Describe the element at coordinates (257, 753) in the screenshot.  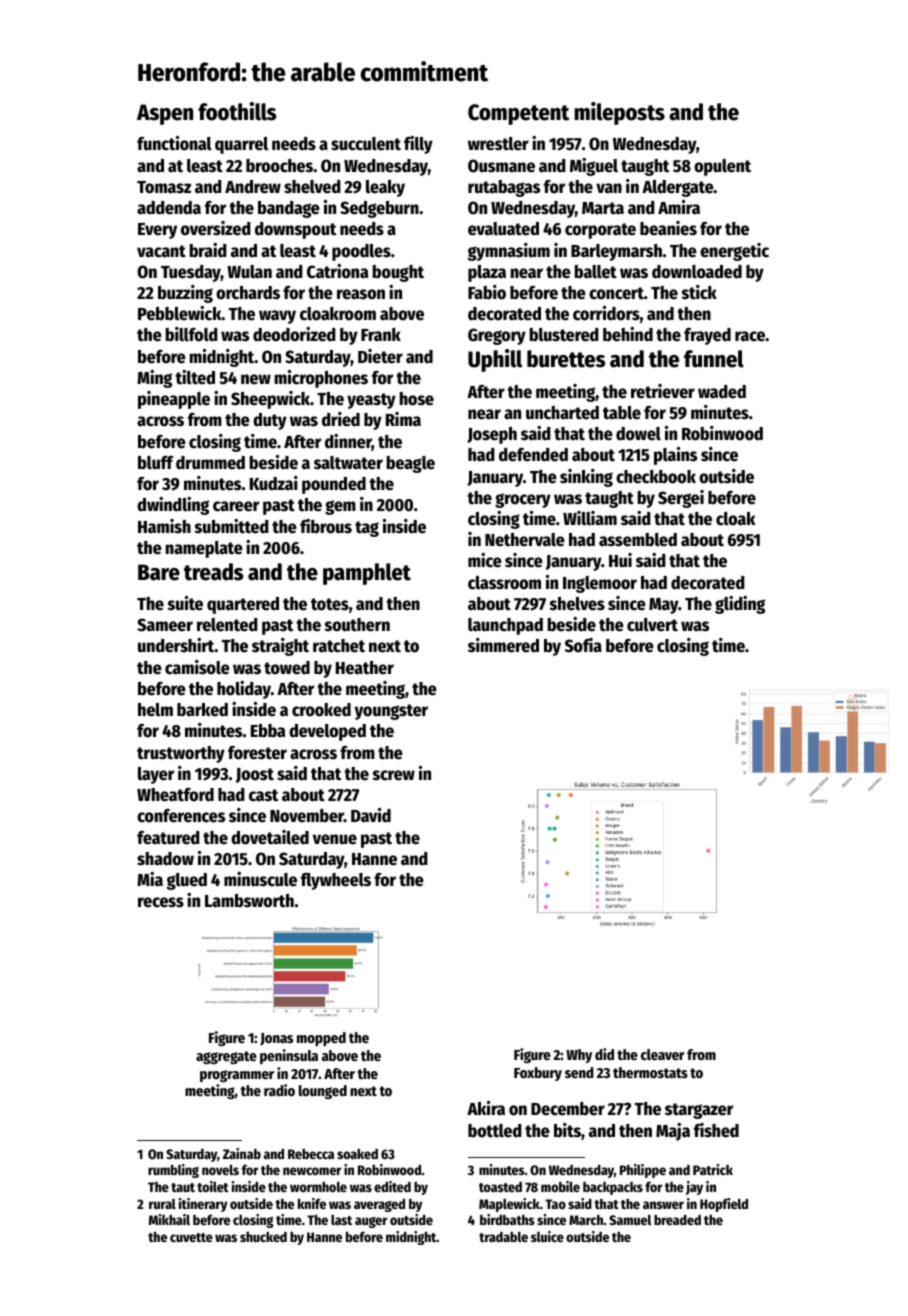
I see `forester` at that location.
